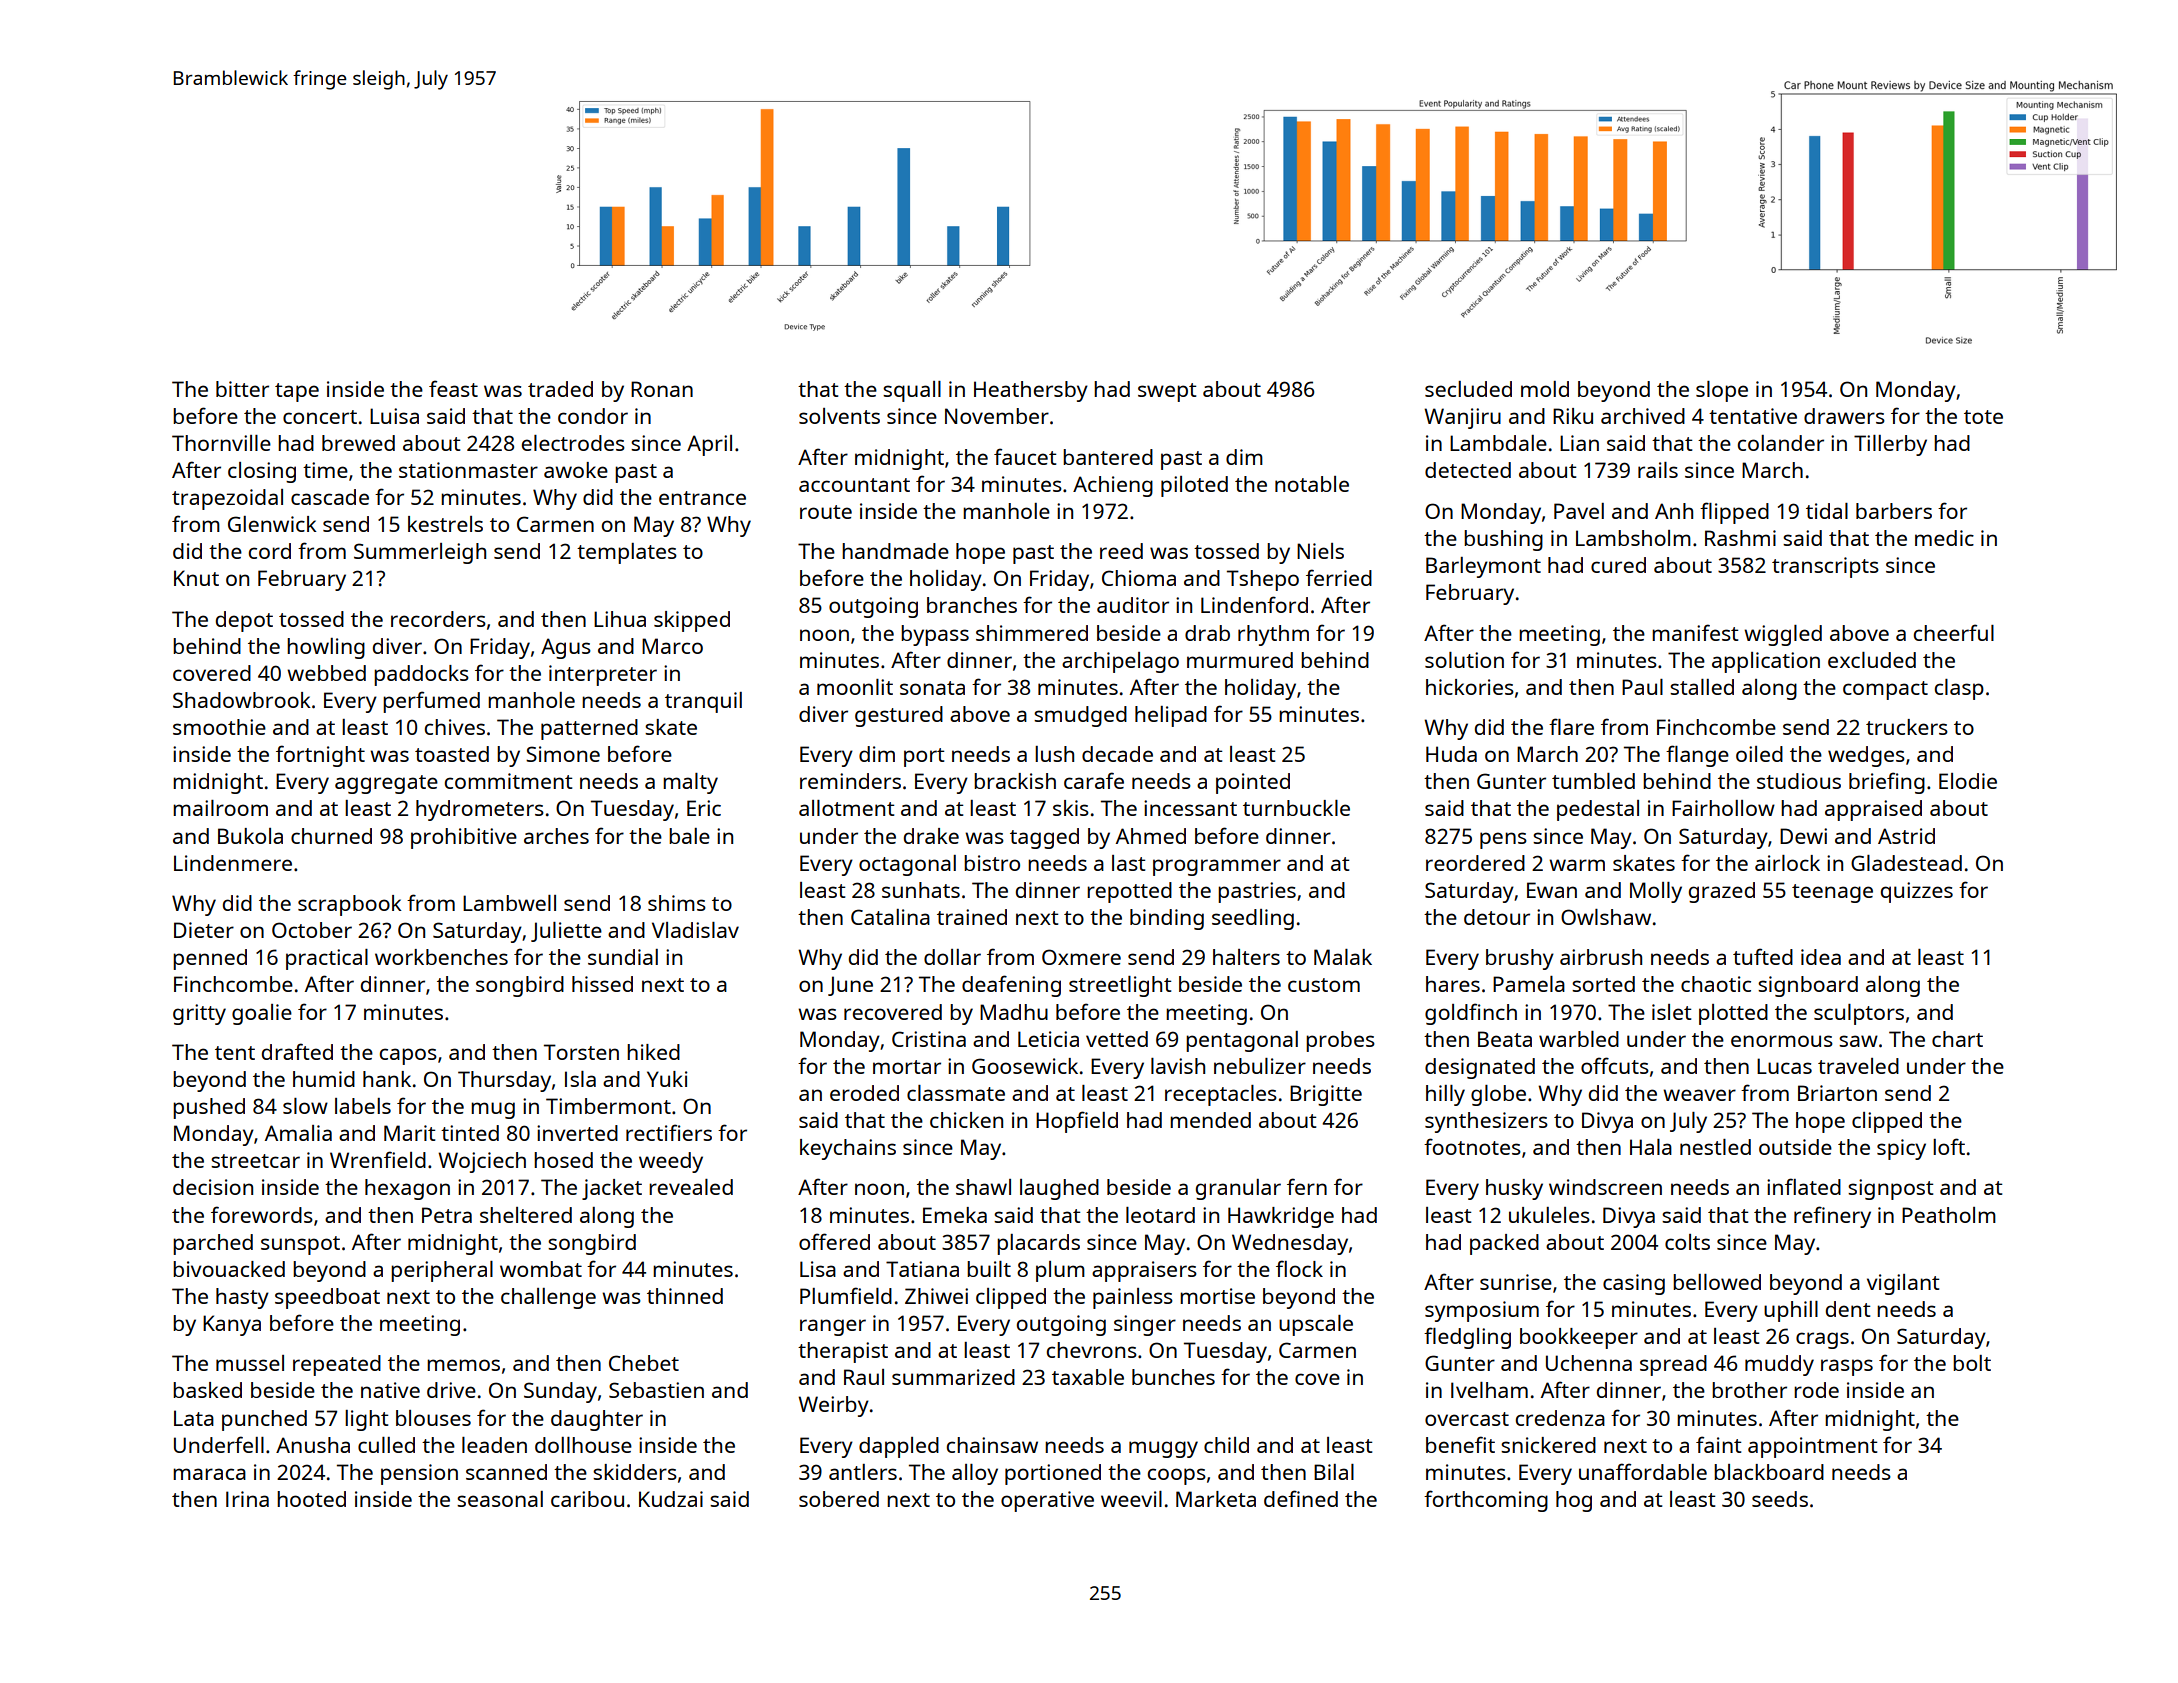 The image size is (2178, 1683). I want to click on depot, so click(244, 621).
